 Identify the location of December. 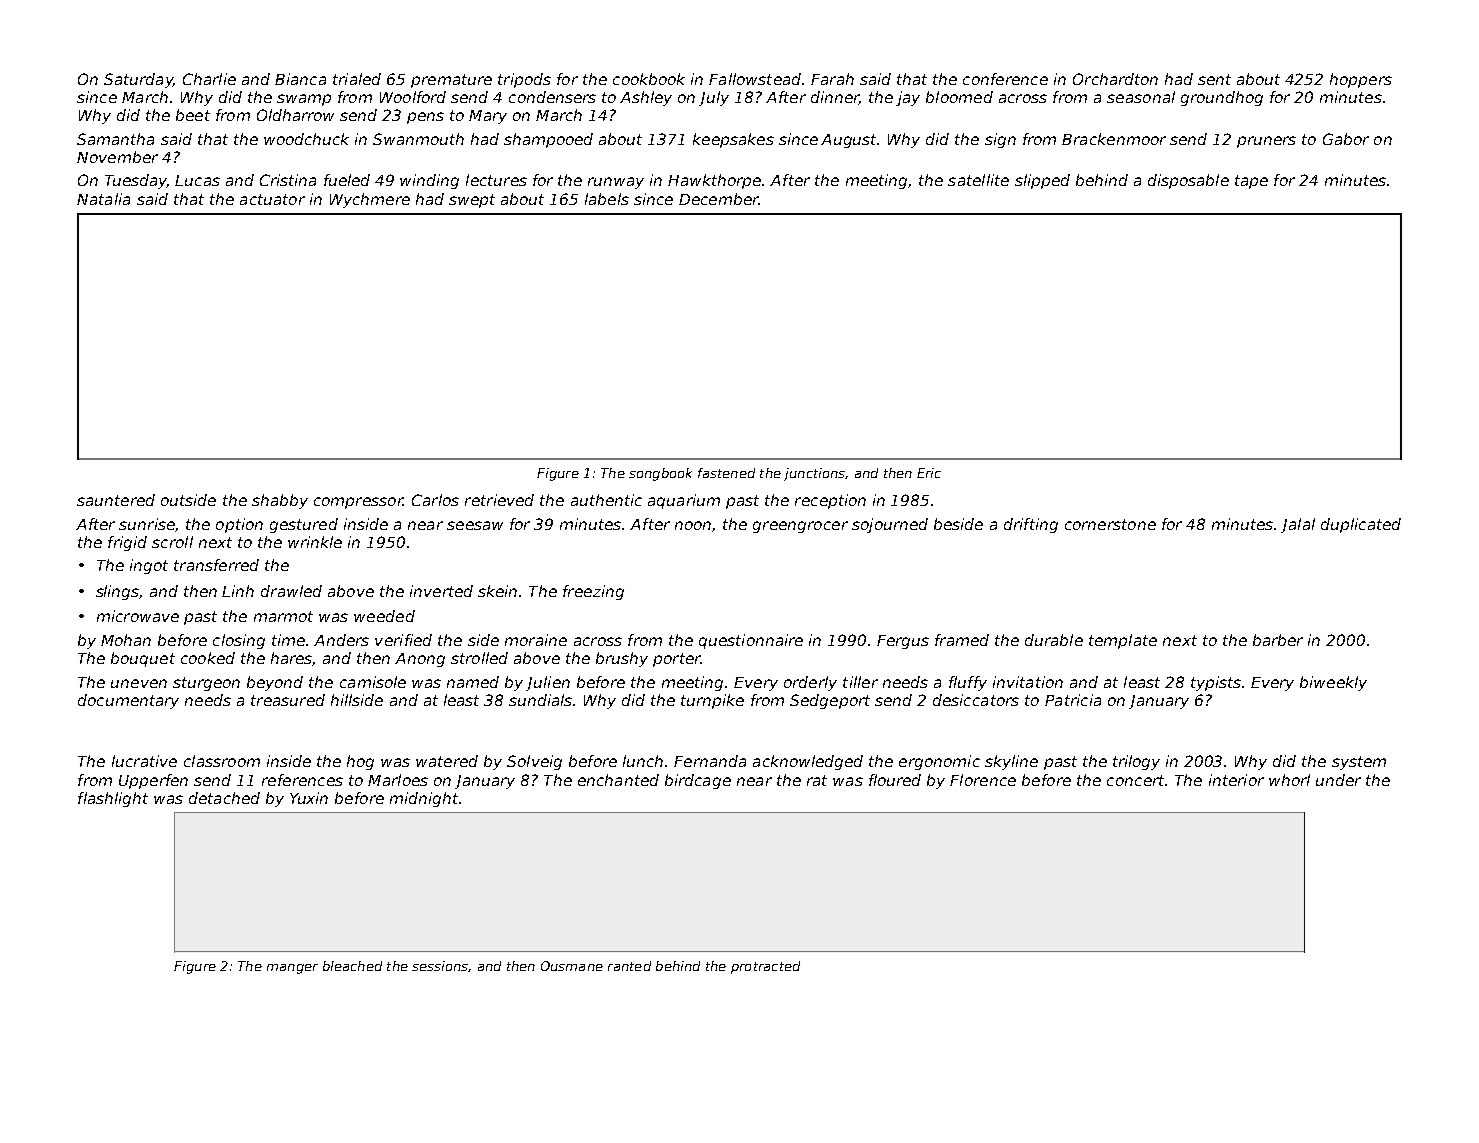
(719, 199).
